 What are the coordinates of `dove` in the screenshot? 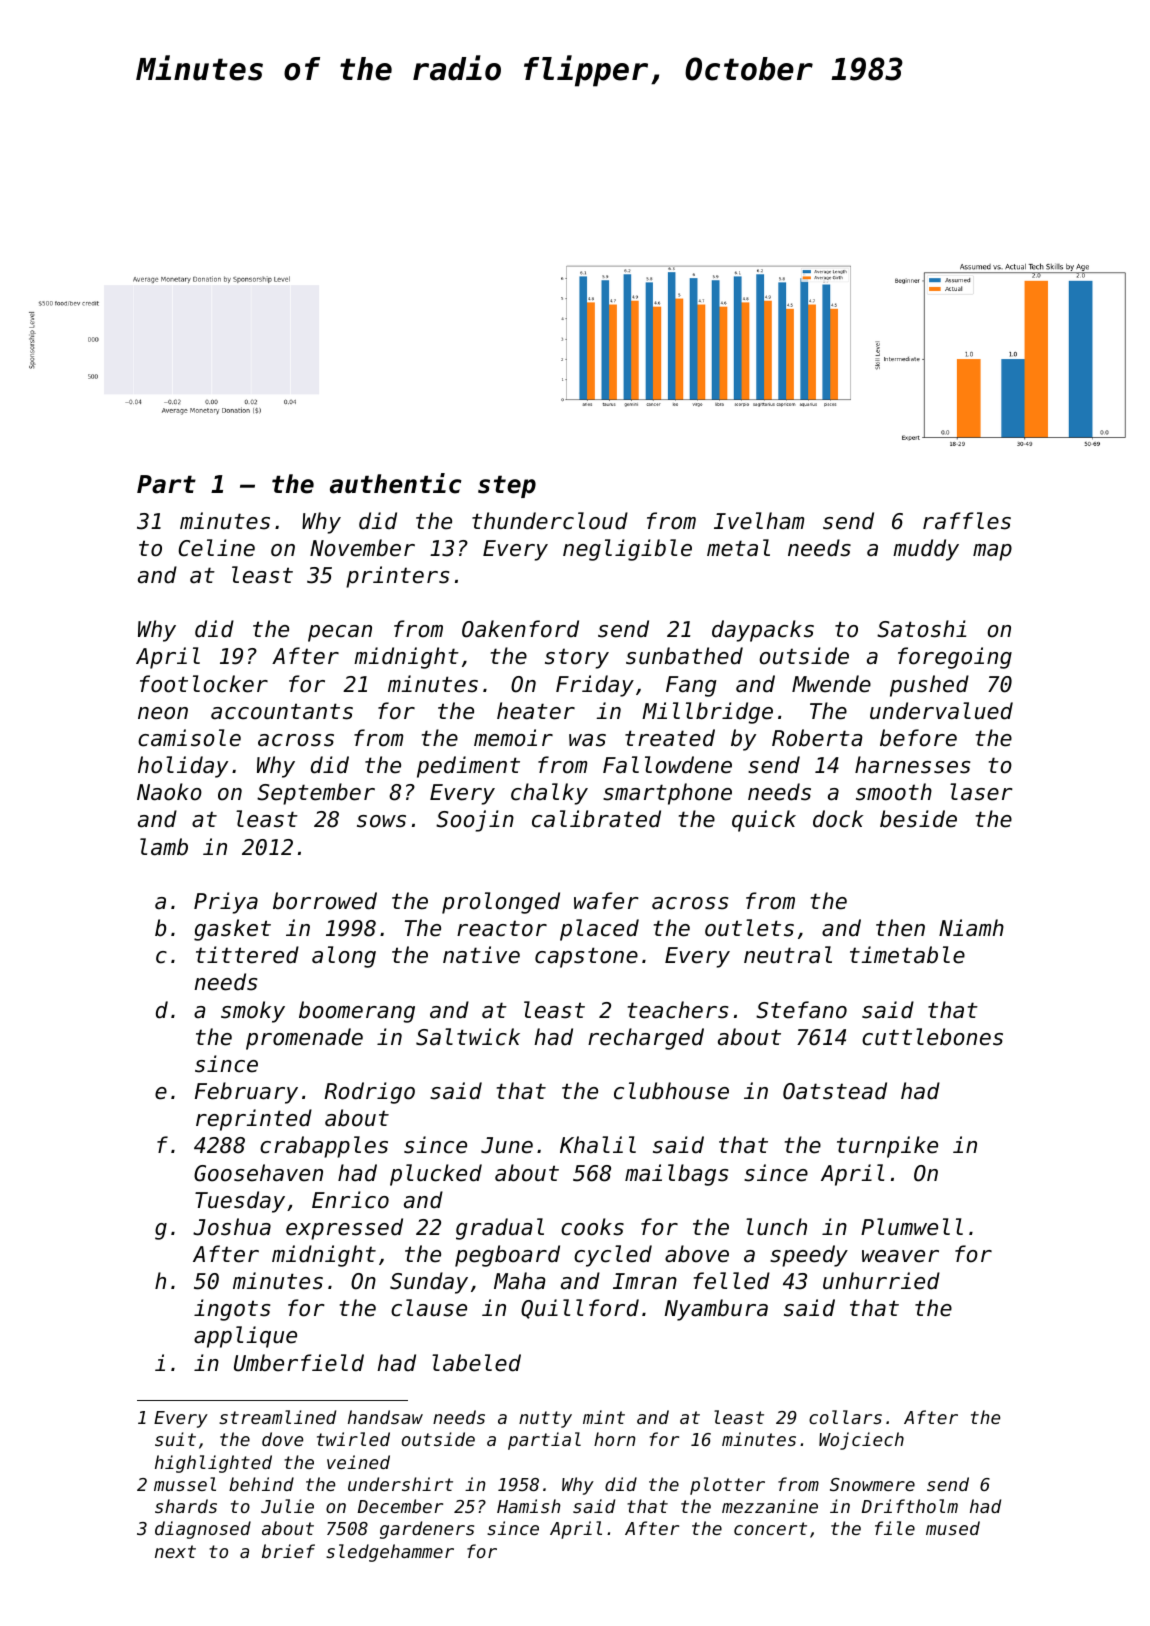 It's located at (282, 1439).
